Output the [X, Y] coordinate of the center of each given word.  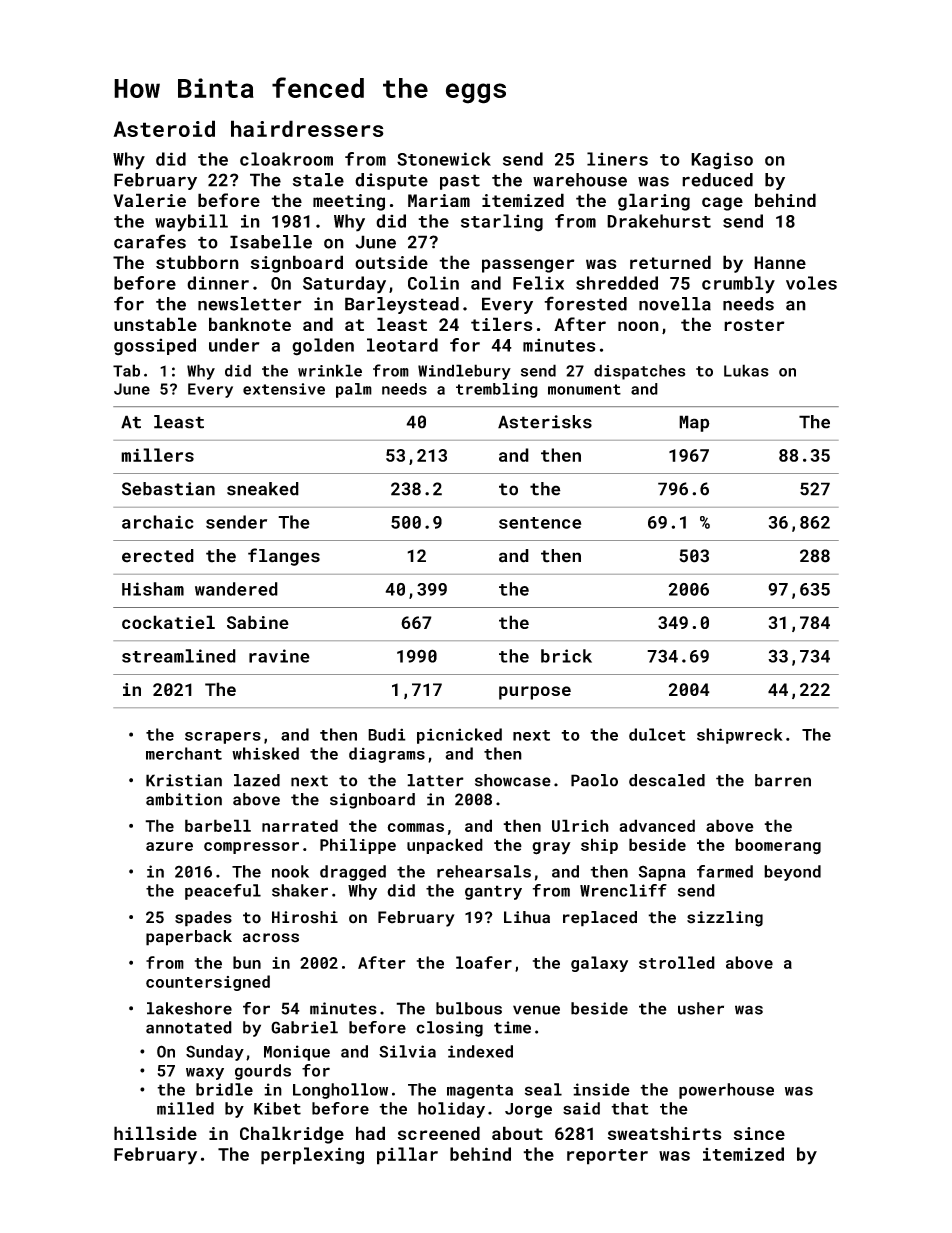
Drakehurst [659, 221]
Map [694, 423]
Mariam [439, 200]
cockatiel [168, 622]
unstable [155, 324]
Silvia [407, 1051]
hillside [155, 1133]
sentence [540, 523]
